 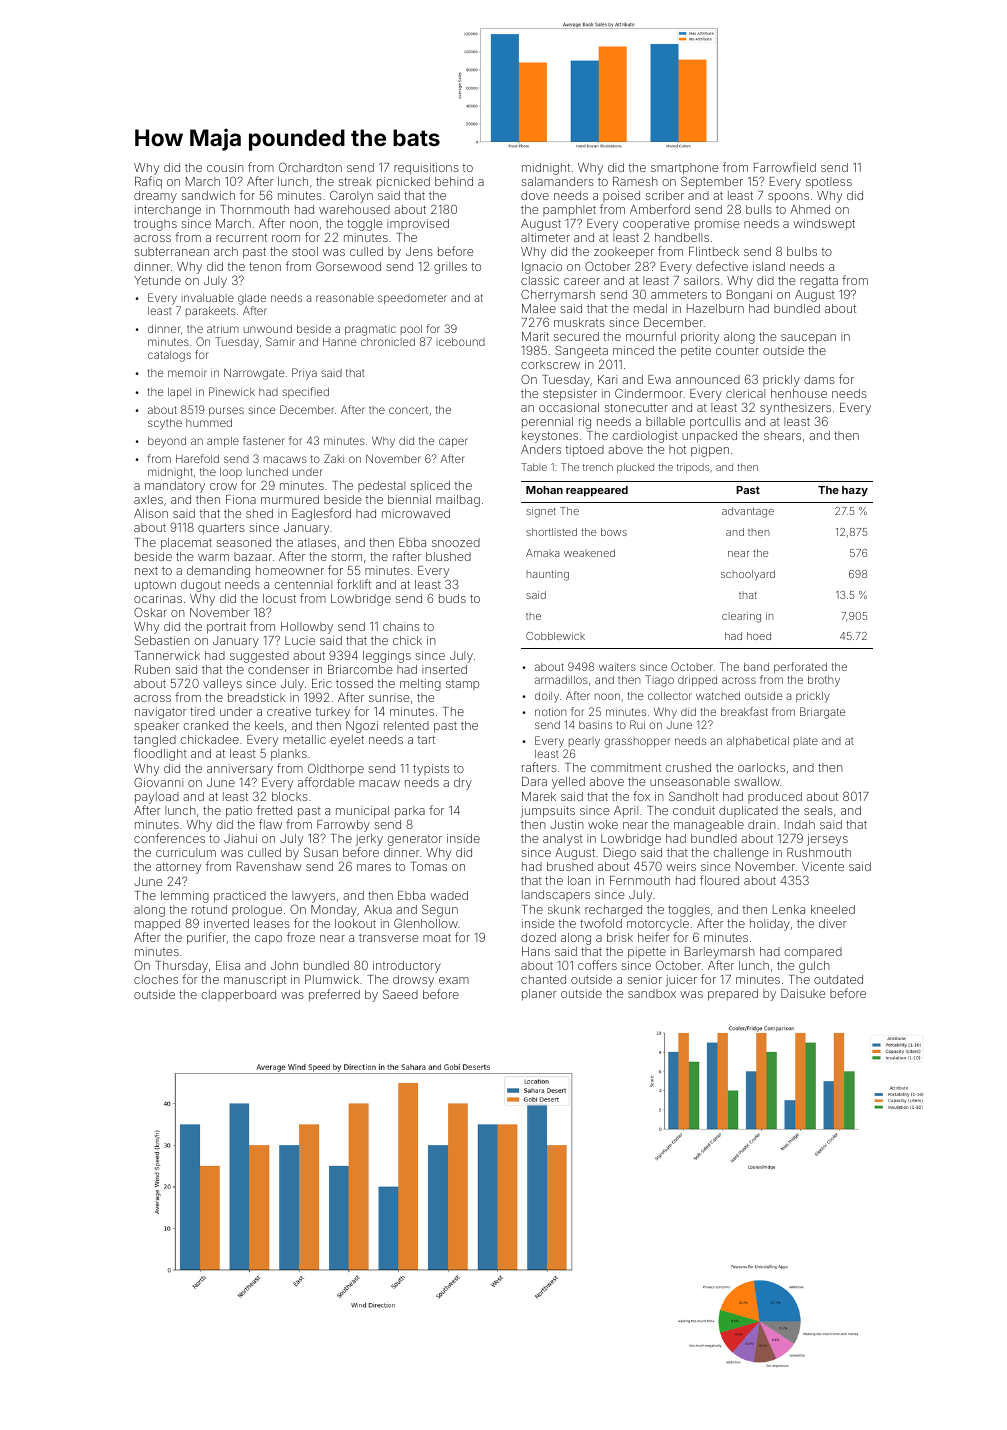 I want to click on weirs, so click(x=681, y=866).
